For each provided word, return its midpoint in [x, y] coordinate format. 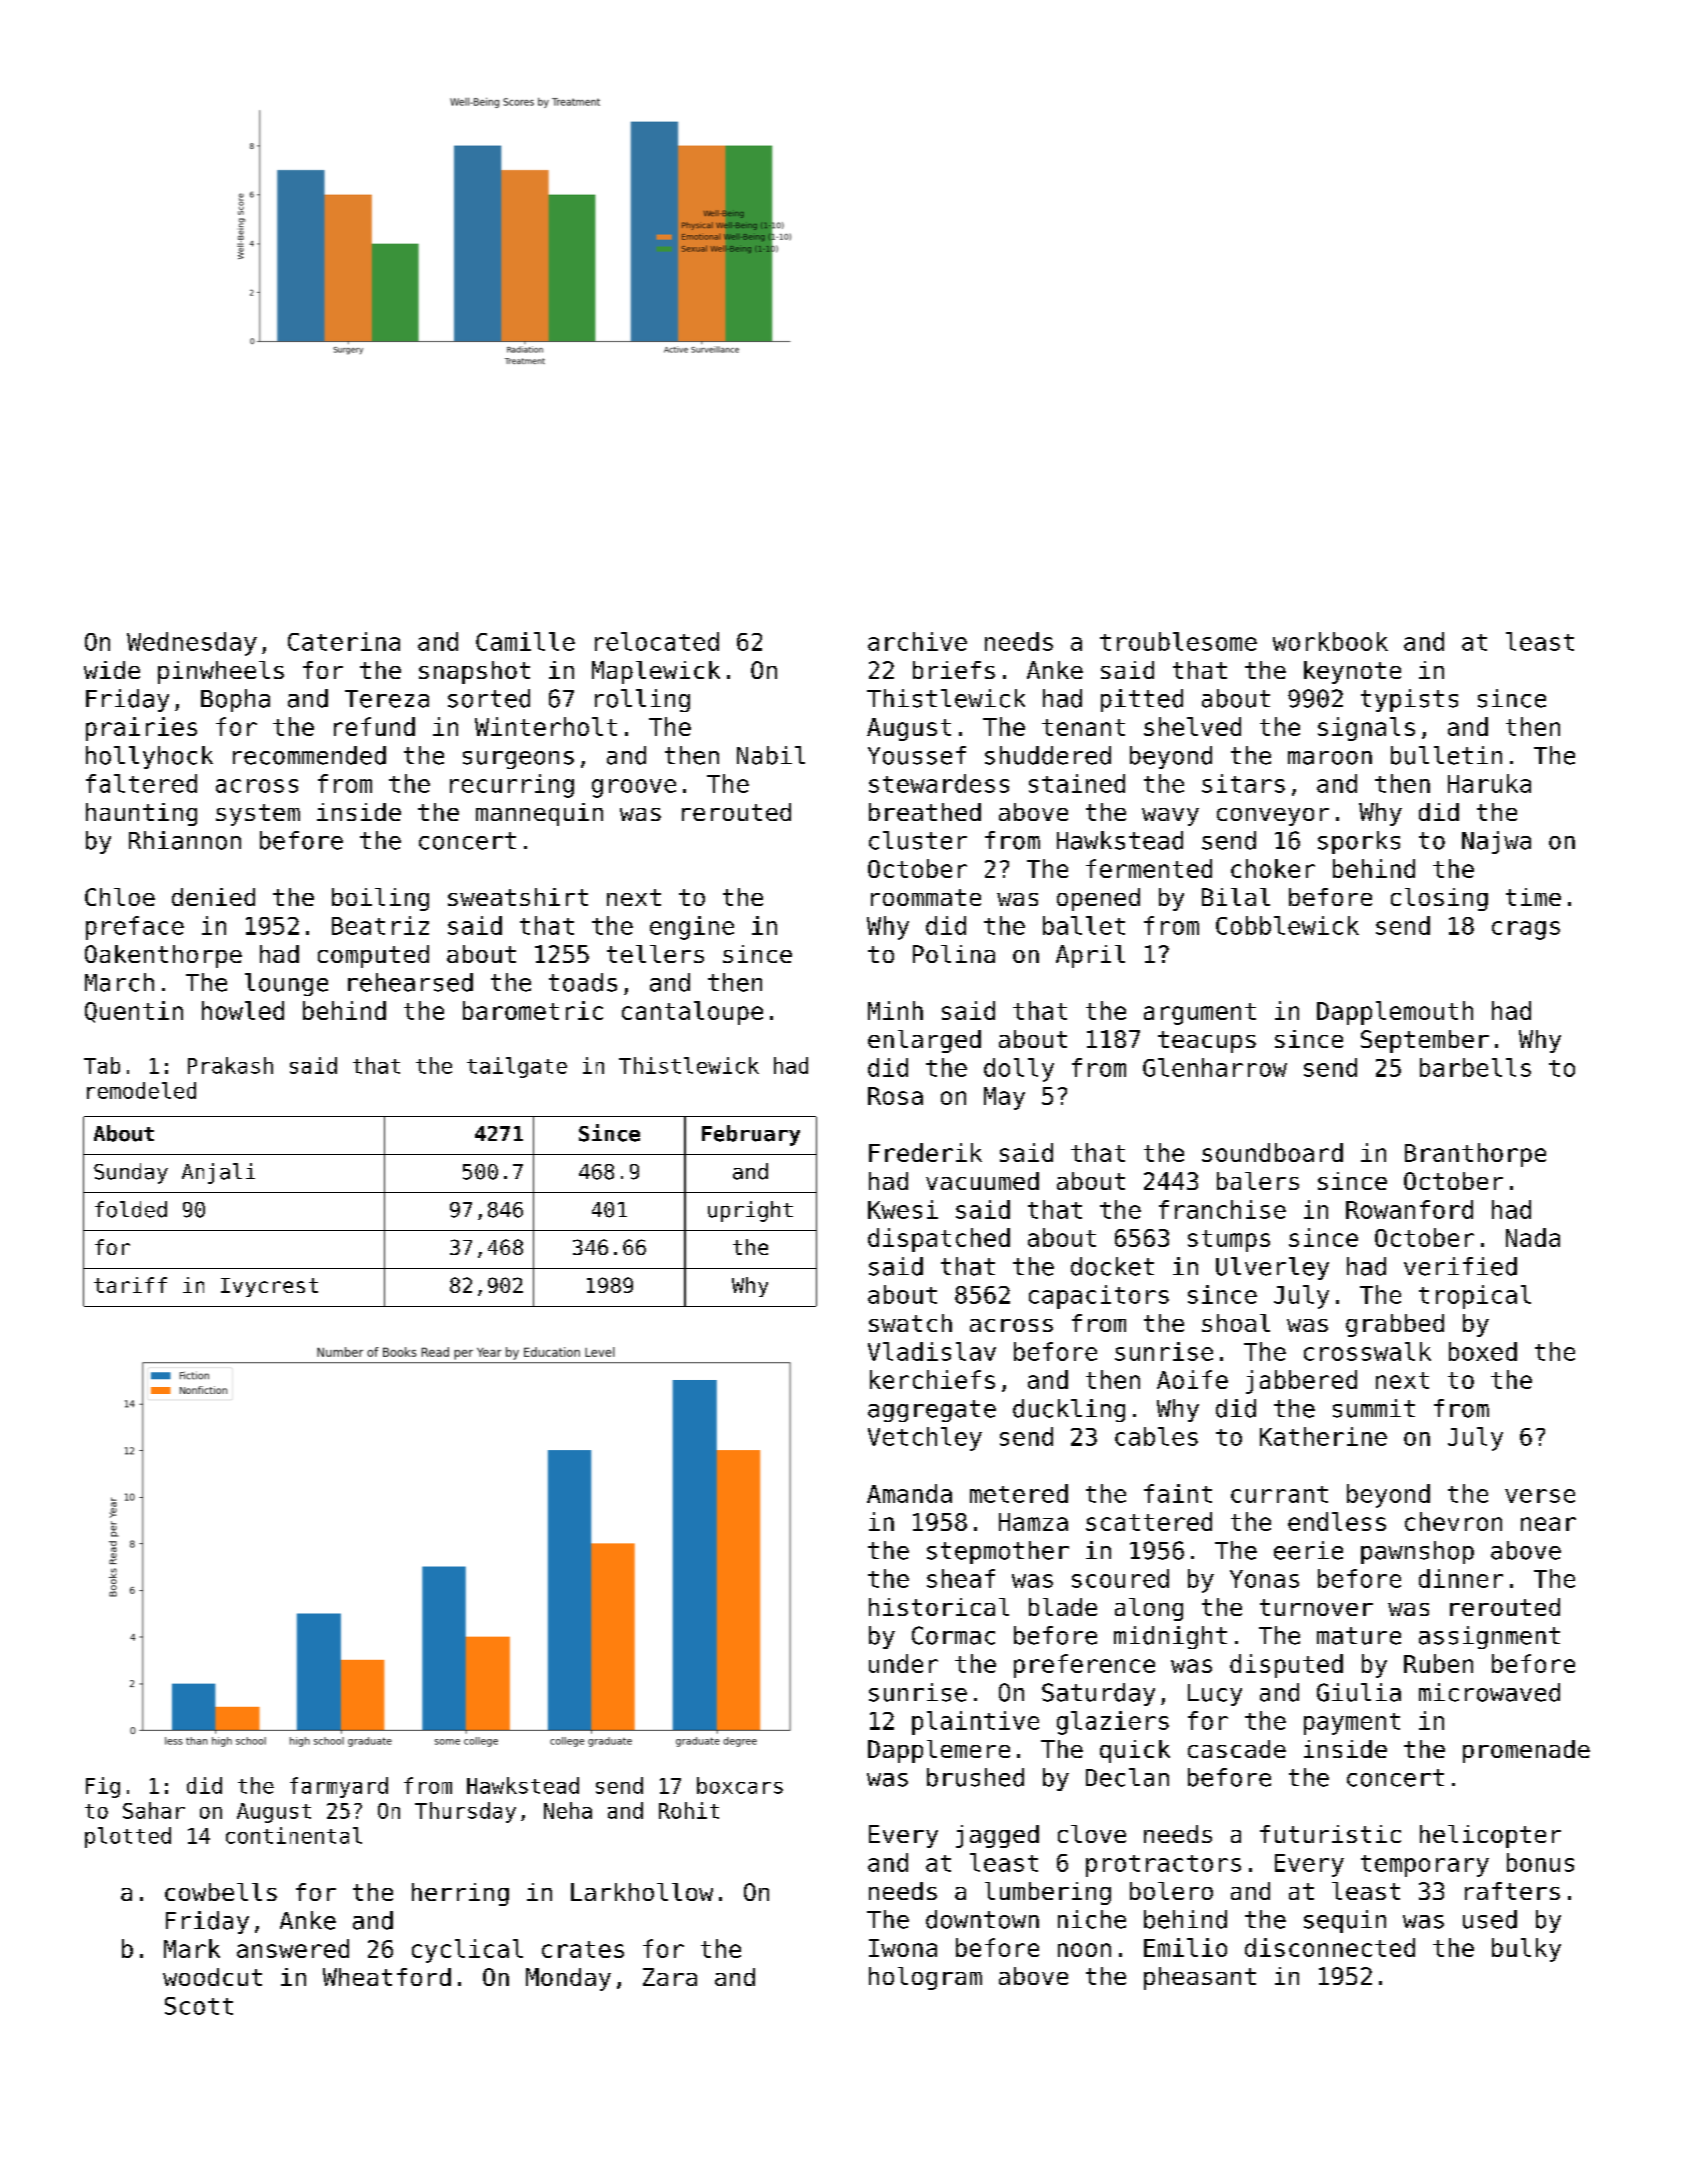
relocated [657, 641]
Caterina [344, 641]
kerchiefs [932, 1379]
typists [1409, 700]
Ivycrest [269, 1287]
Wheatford [387, 1977]
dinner [1461, 1578]
